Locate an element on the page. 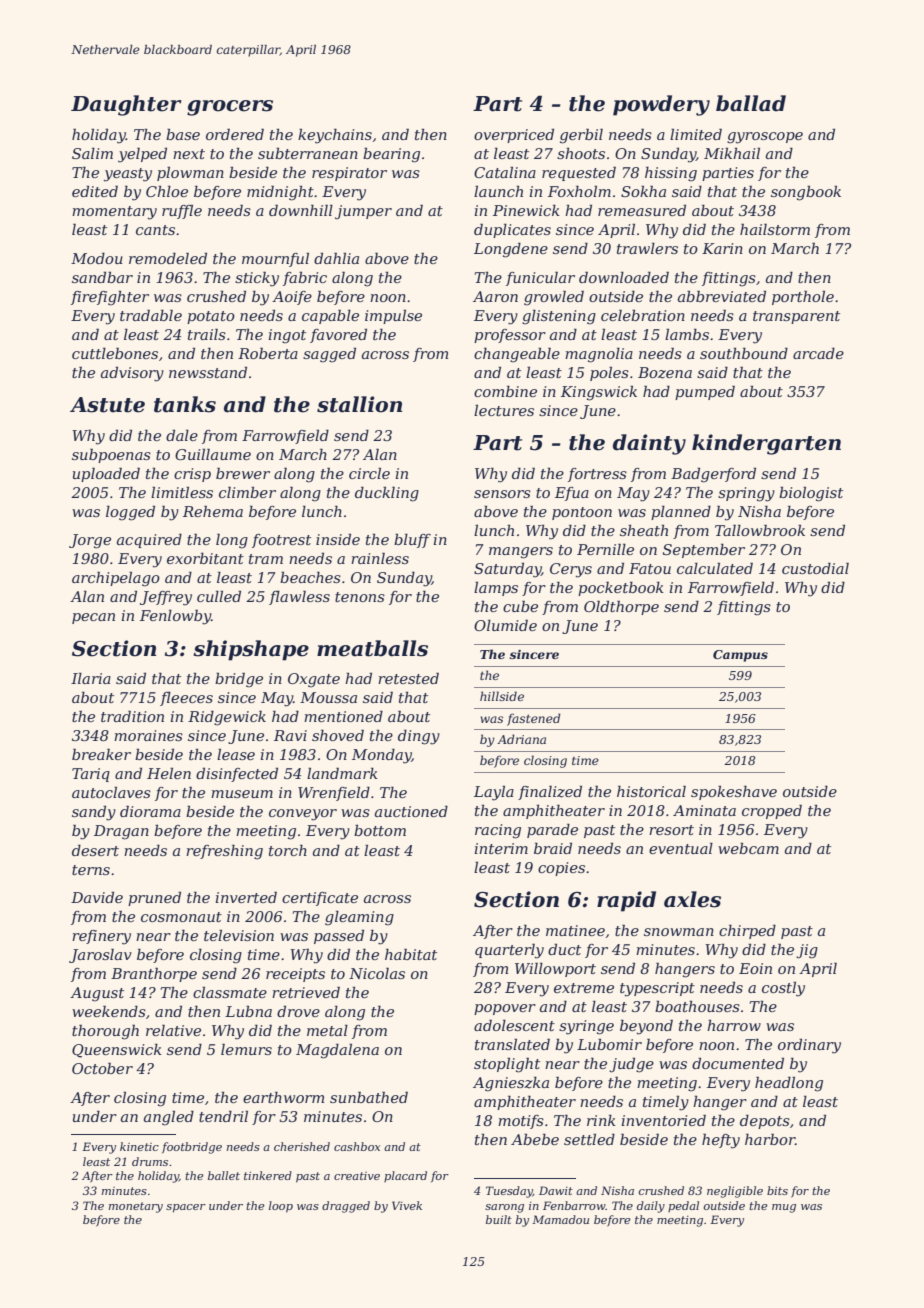  stallion is located at coordinates (359, 404).
